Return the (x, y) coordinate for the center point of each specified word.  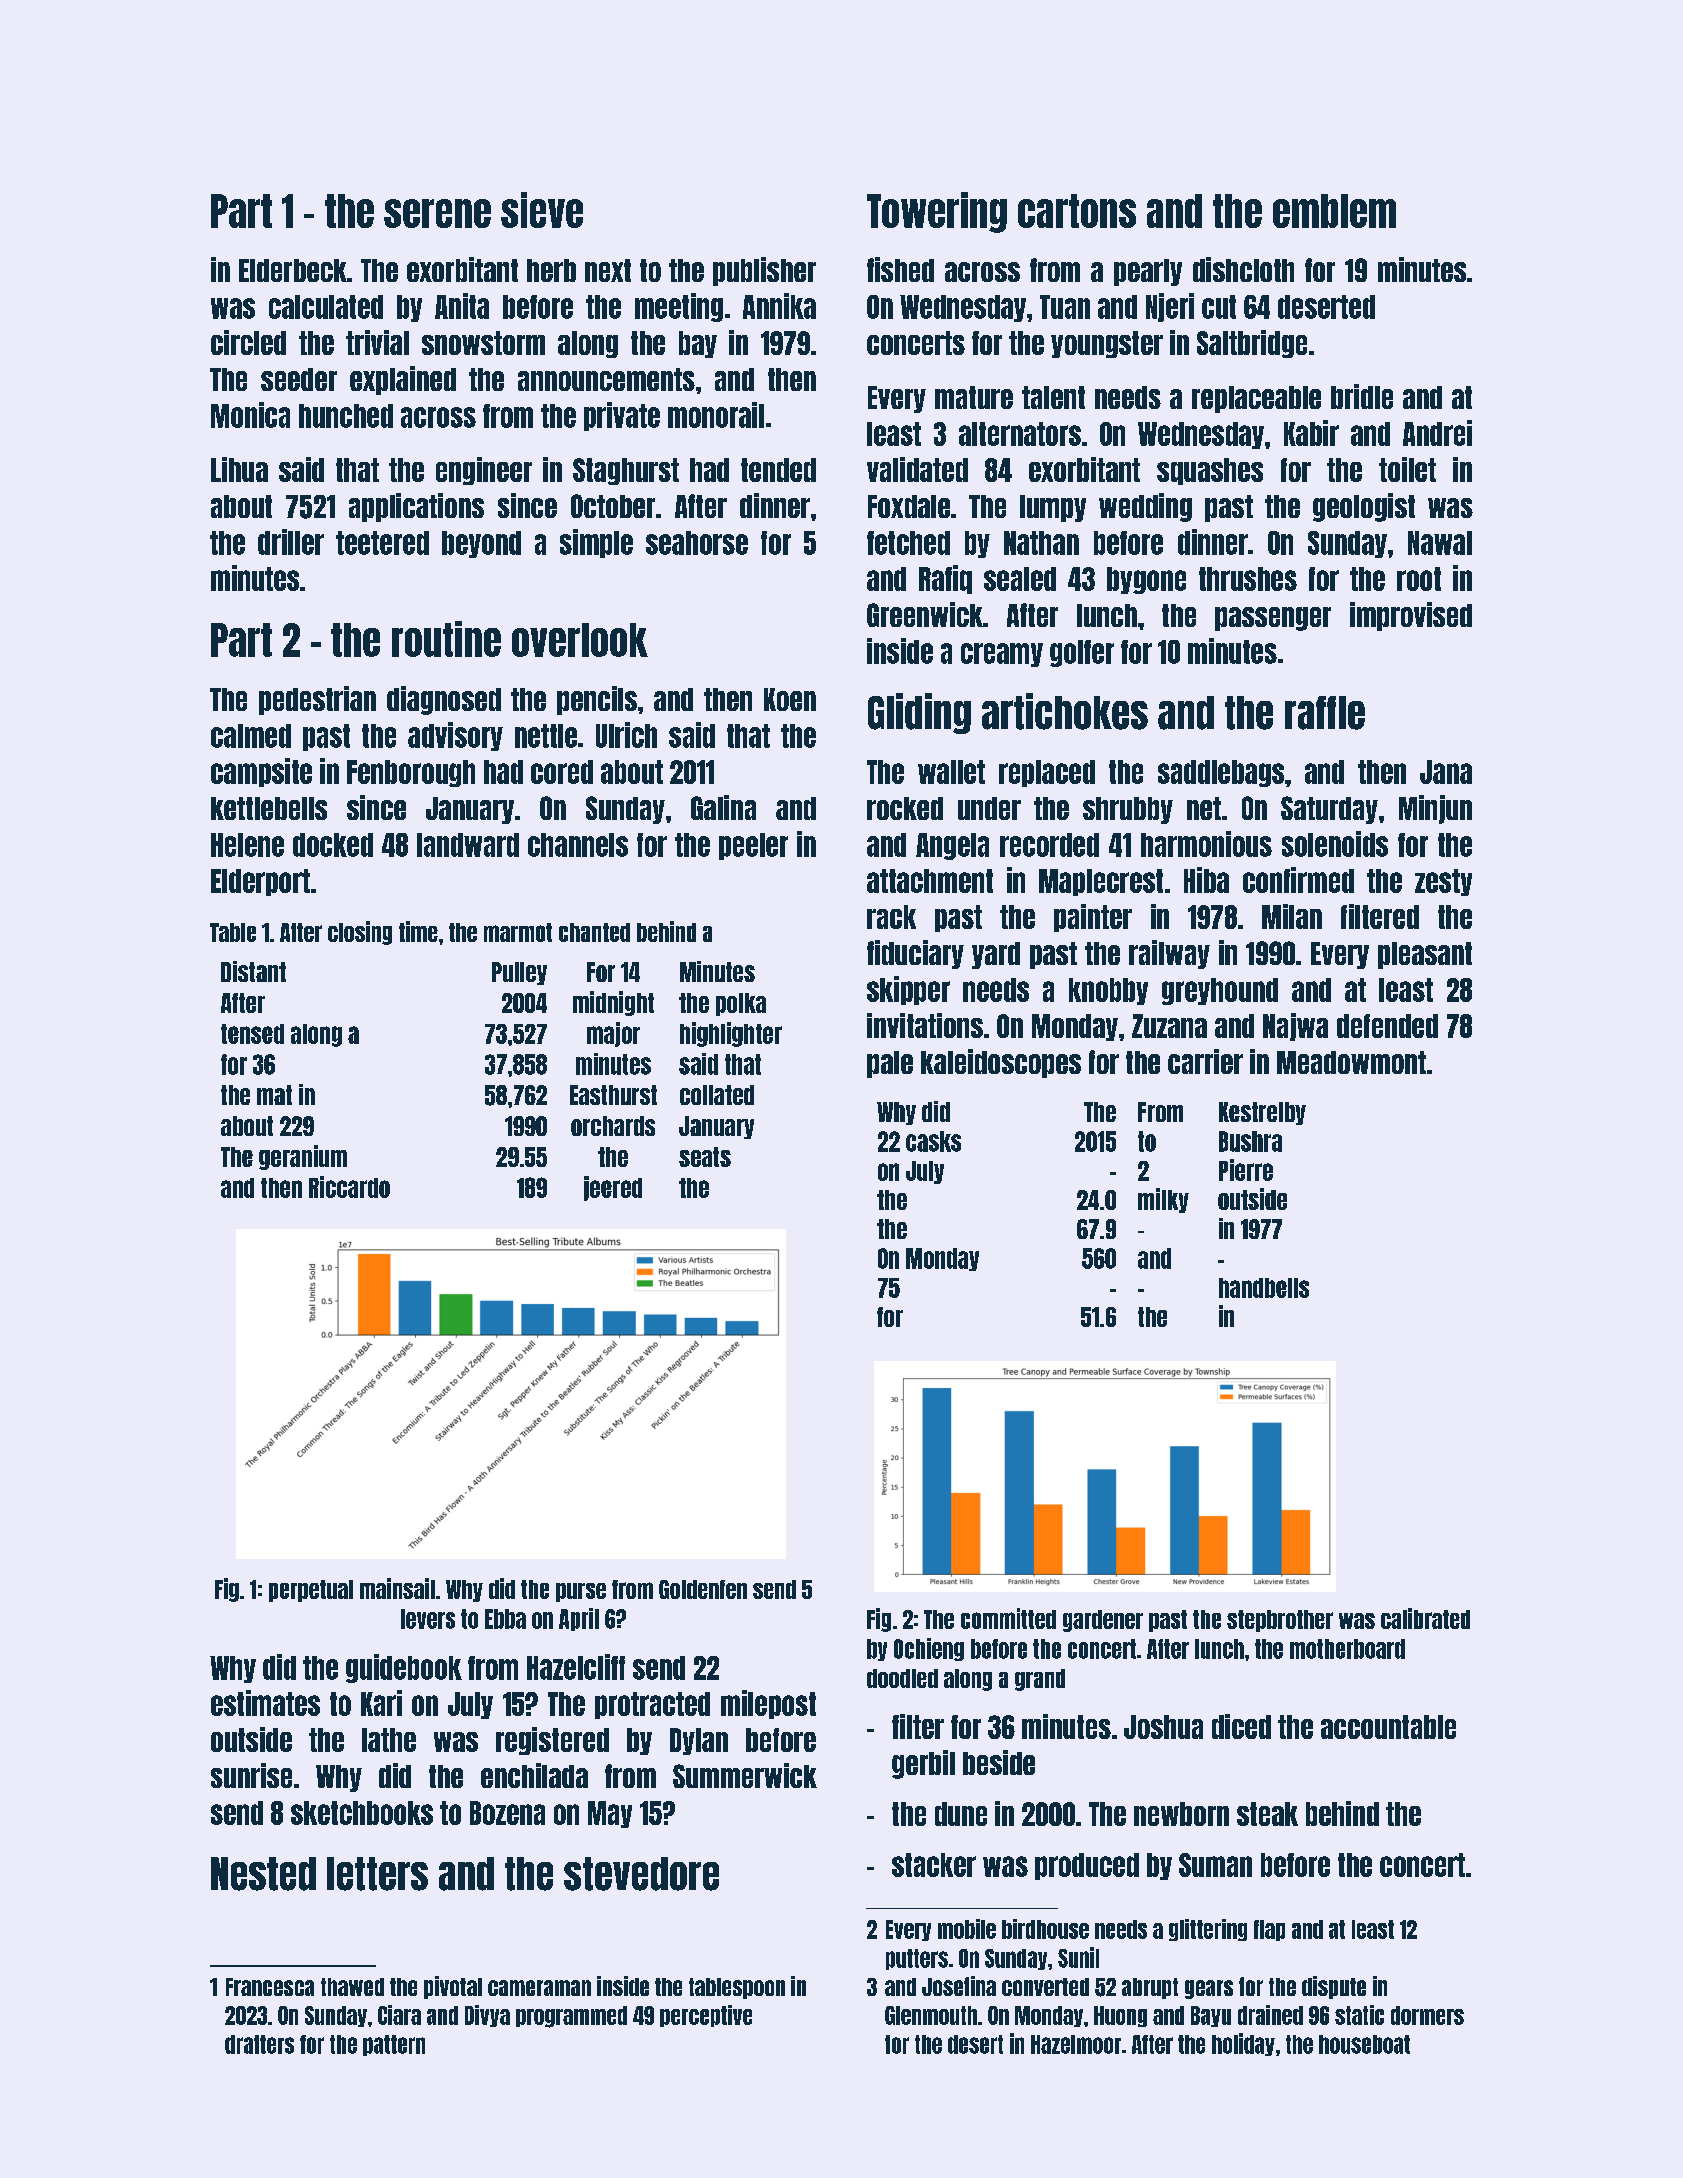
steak (1267, 1814)
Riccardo (349, 1187)
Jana (1446, 772)
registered (552, 1741)
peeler (753, 846)
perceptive (706, 2016)
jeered (613, 1188)
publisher (764, 271)
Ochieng (929, 1649)
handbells (1264, 1288)
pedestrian (317, 700)
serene (437, 213)
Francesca (270, 1987)
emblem (1334, 211)
